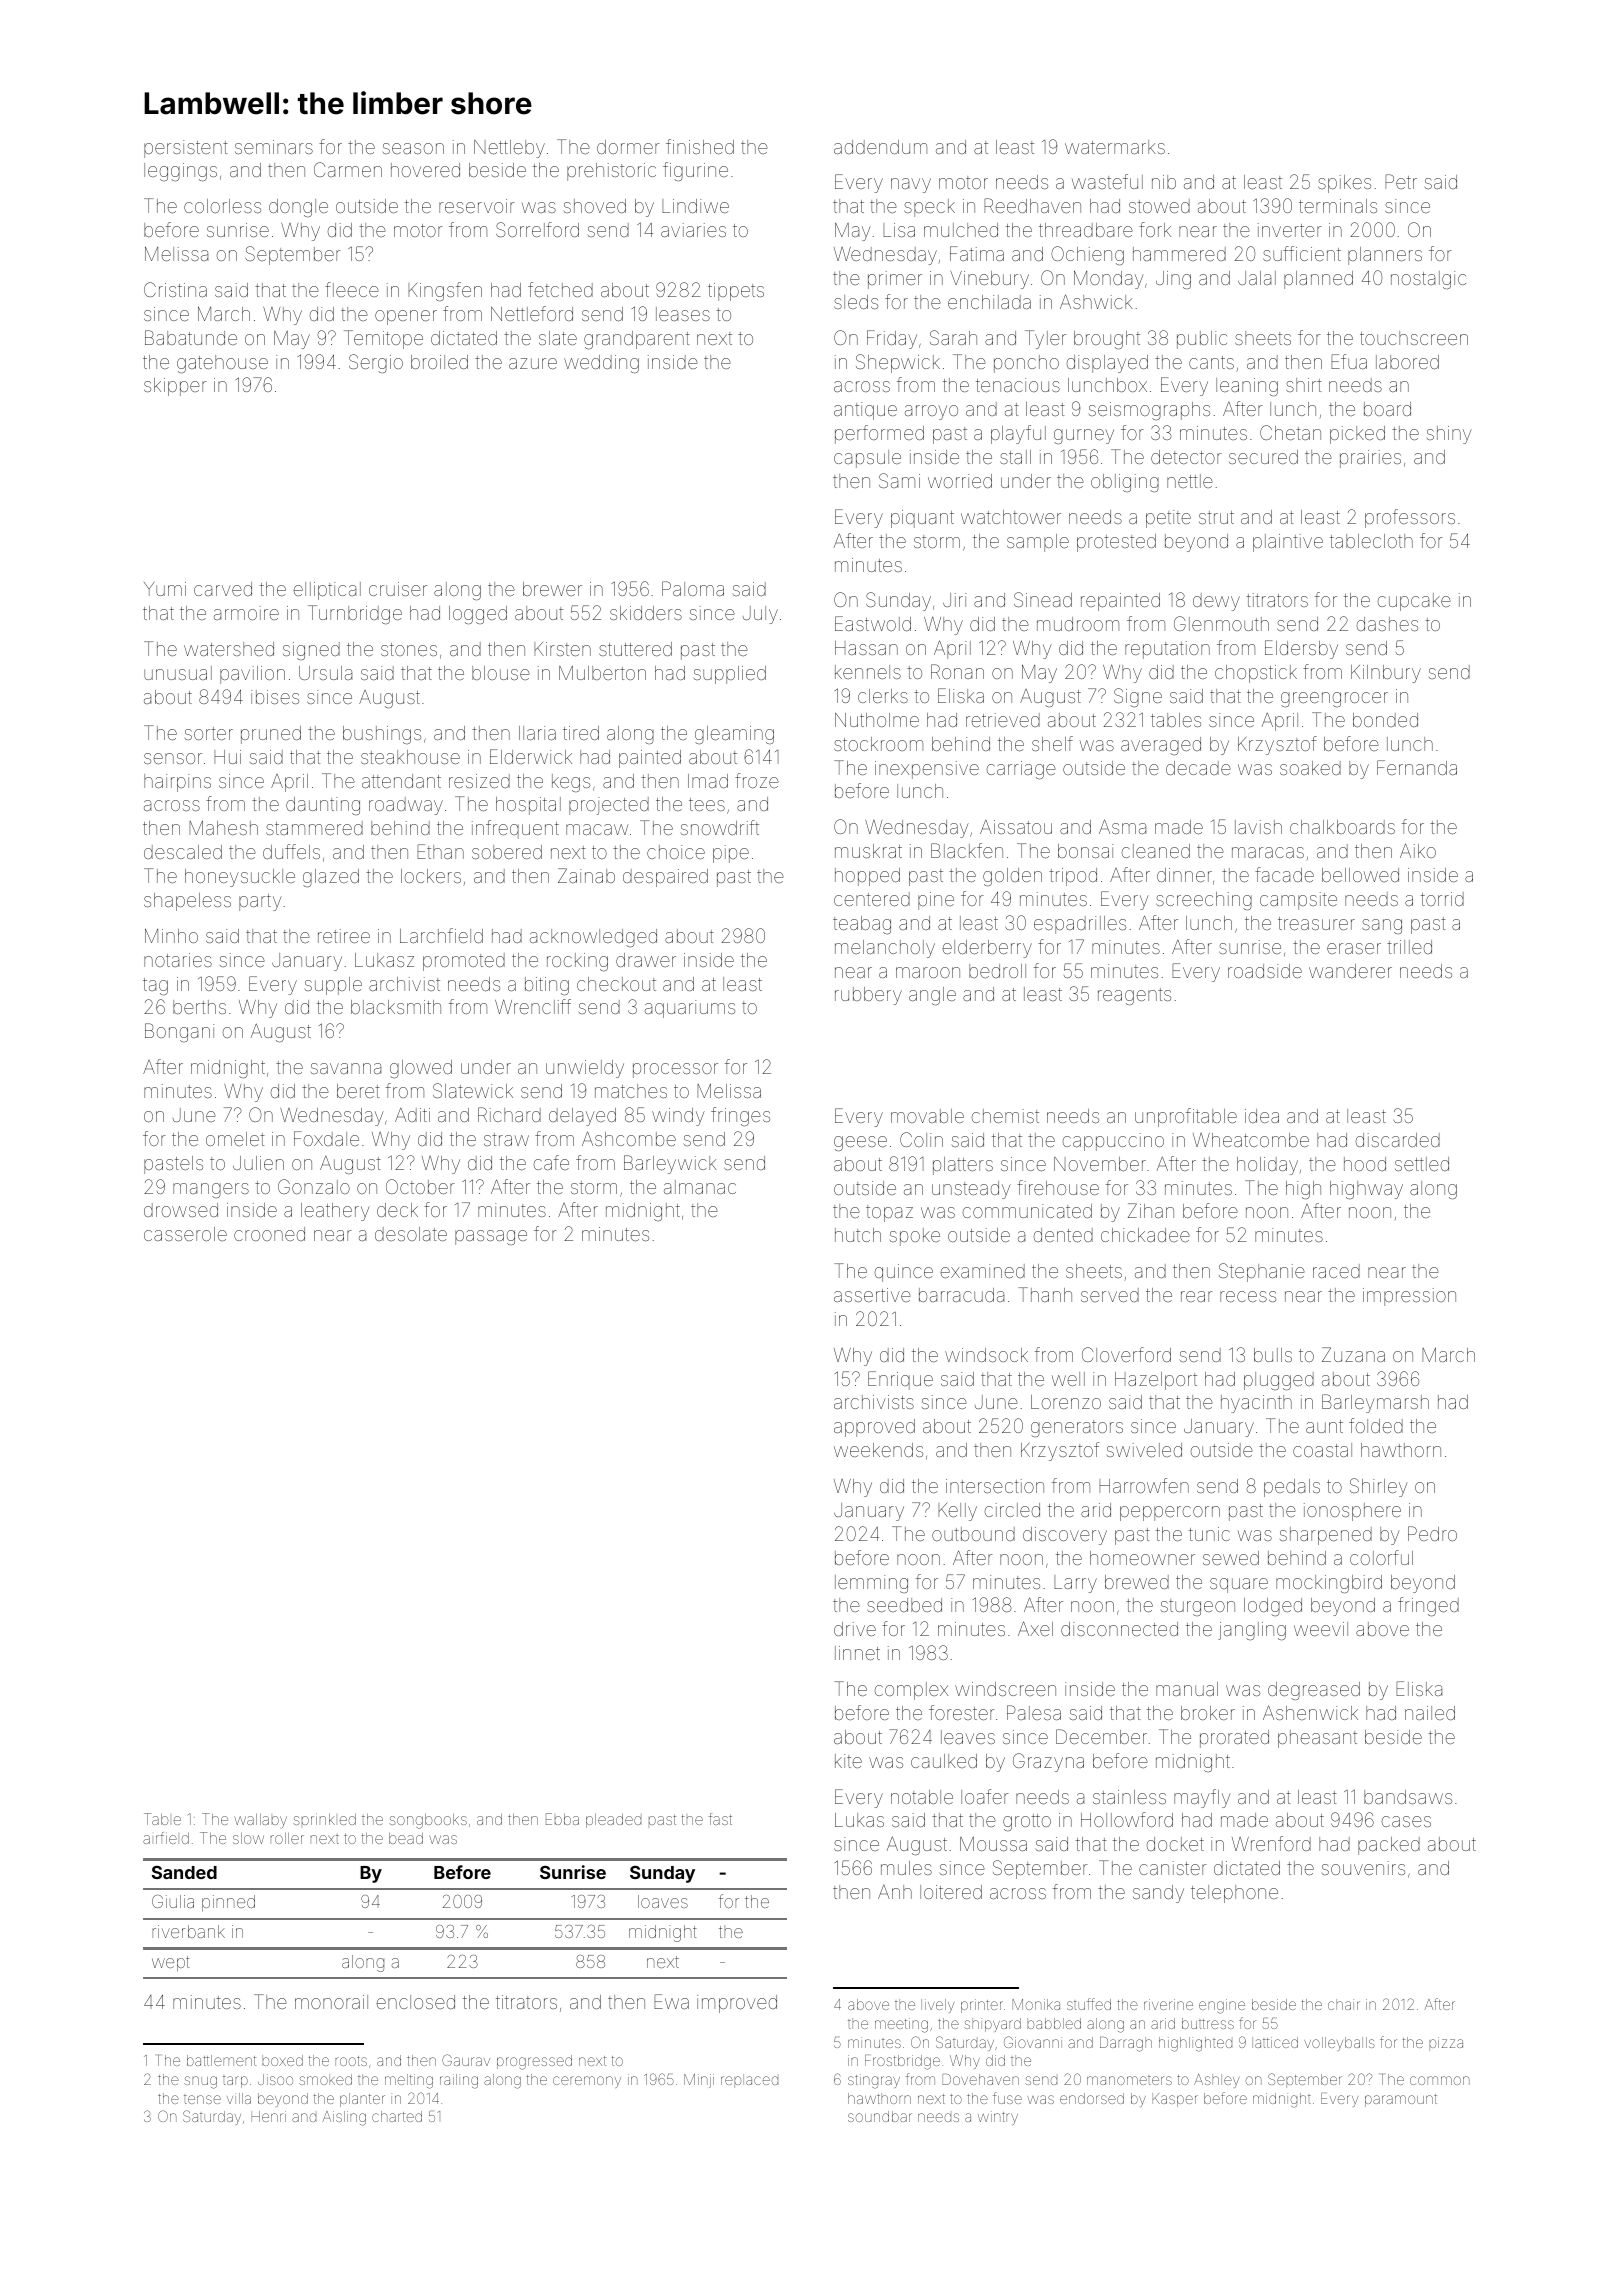  I want to click on capsule, so click(867, 459).
